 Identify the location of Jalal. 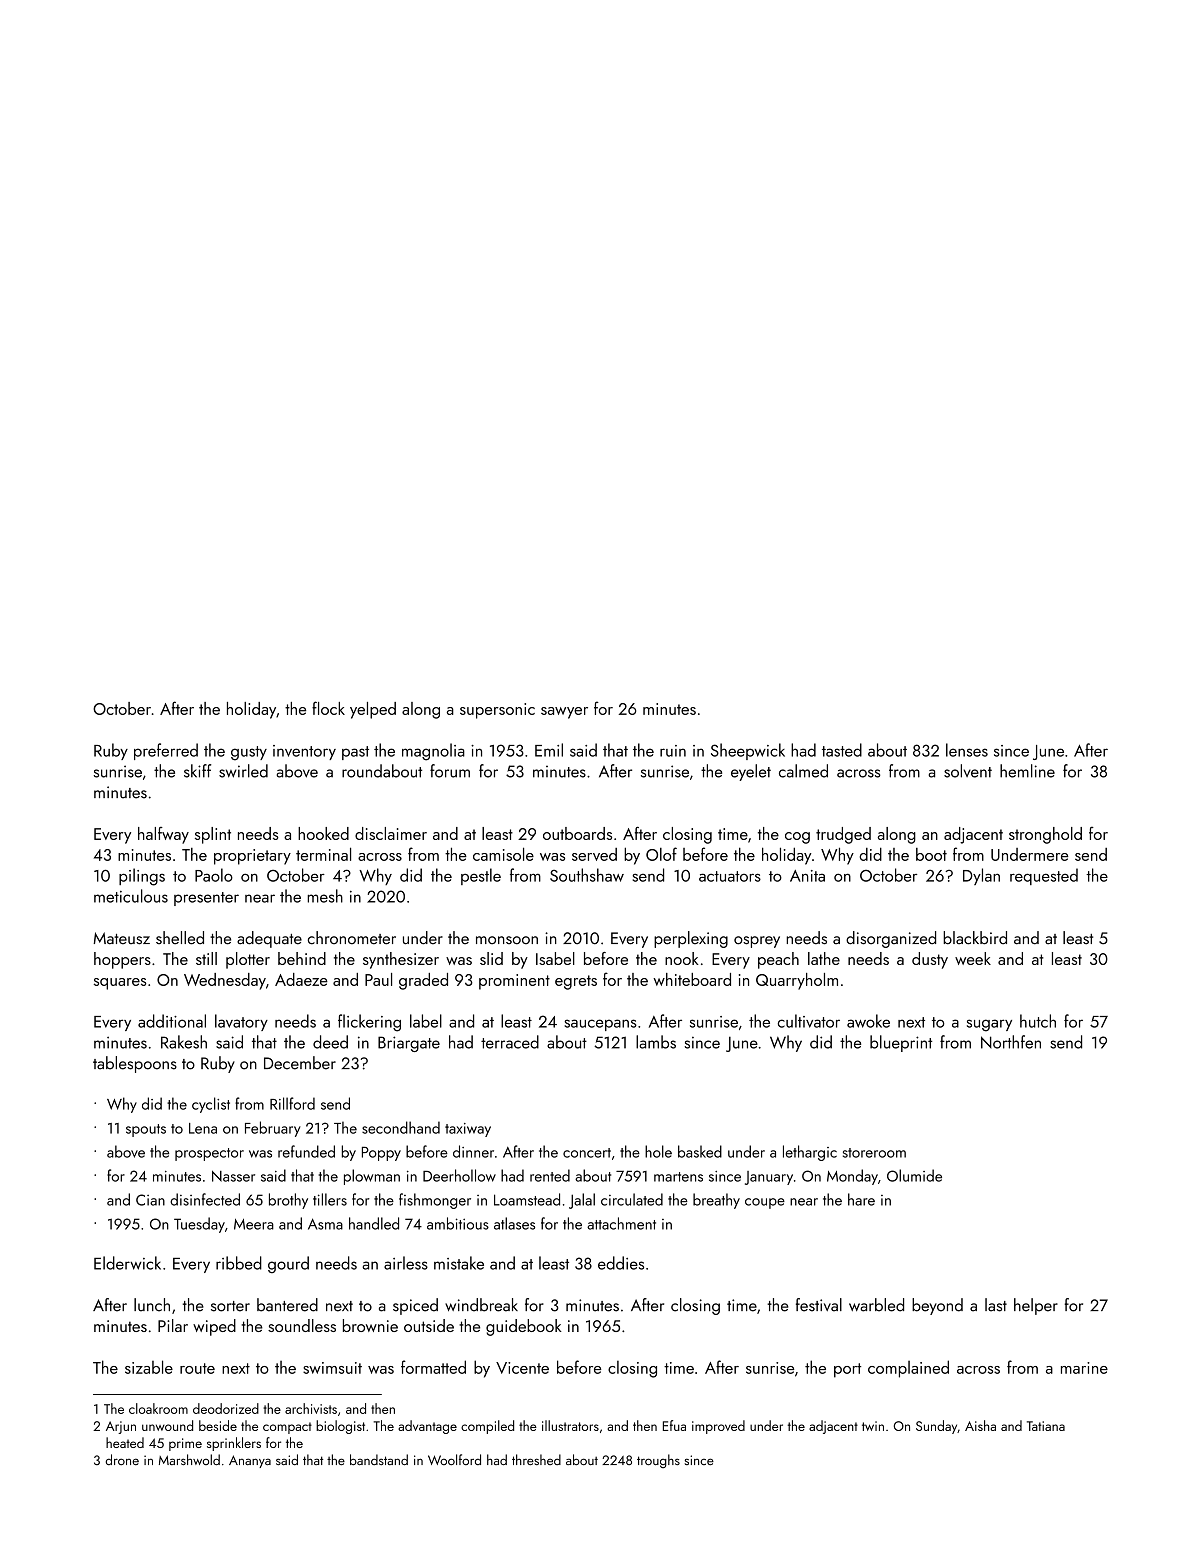
(582, 1201).
